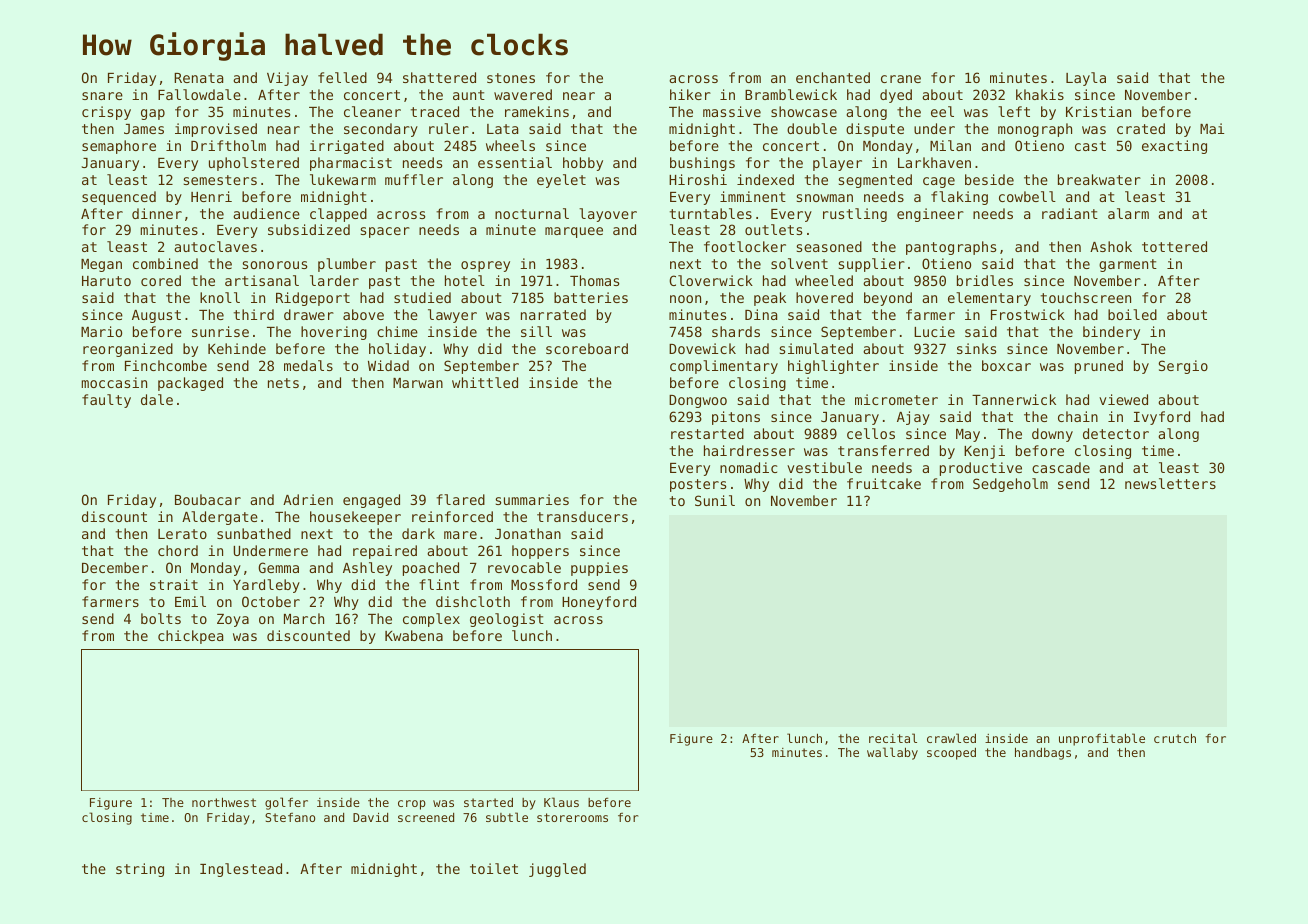  Describe the element at coordinates (1043, 753) in the image. I see `handbags` at that location.
